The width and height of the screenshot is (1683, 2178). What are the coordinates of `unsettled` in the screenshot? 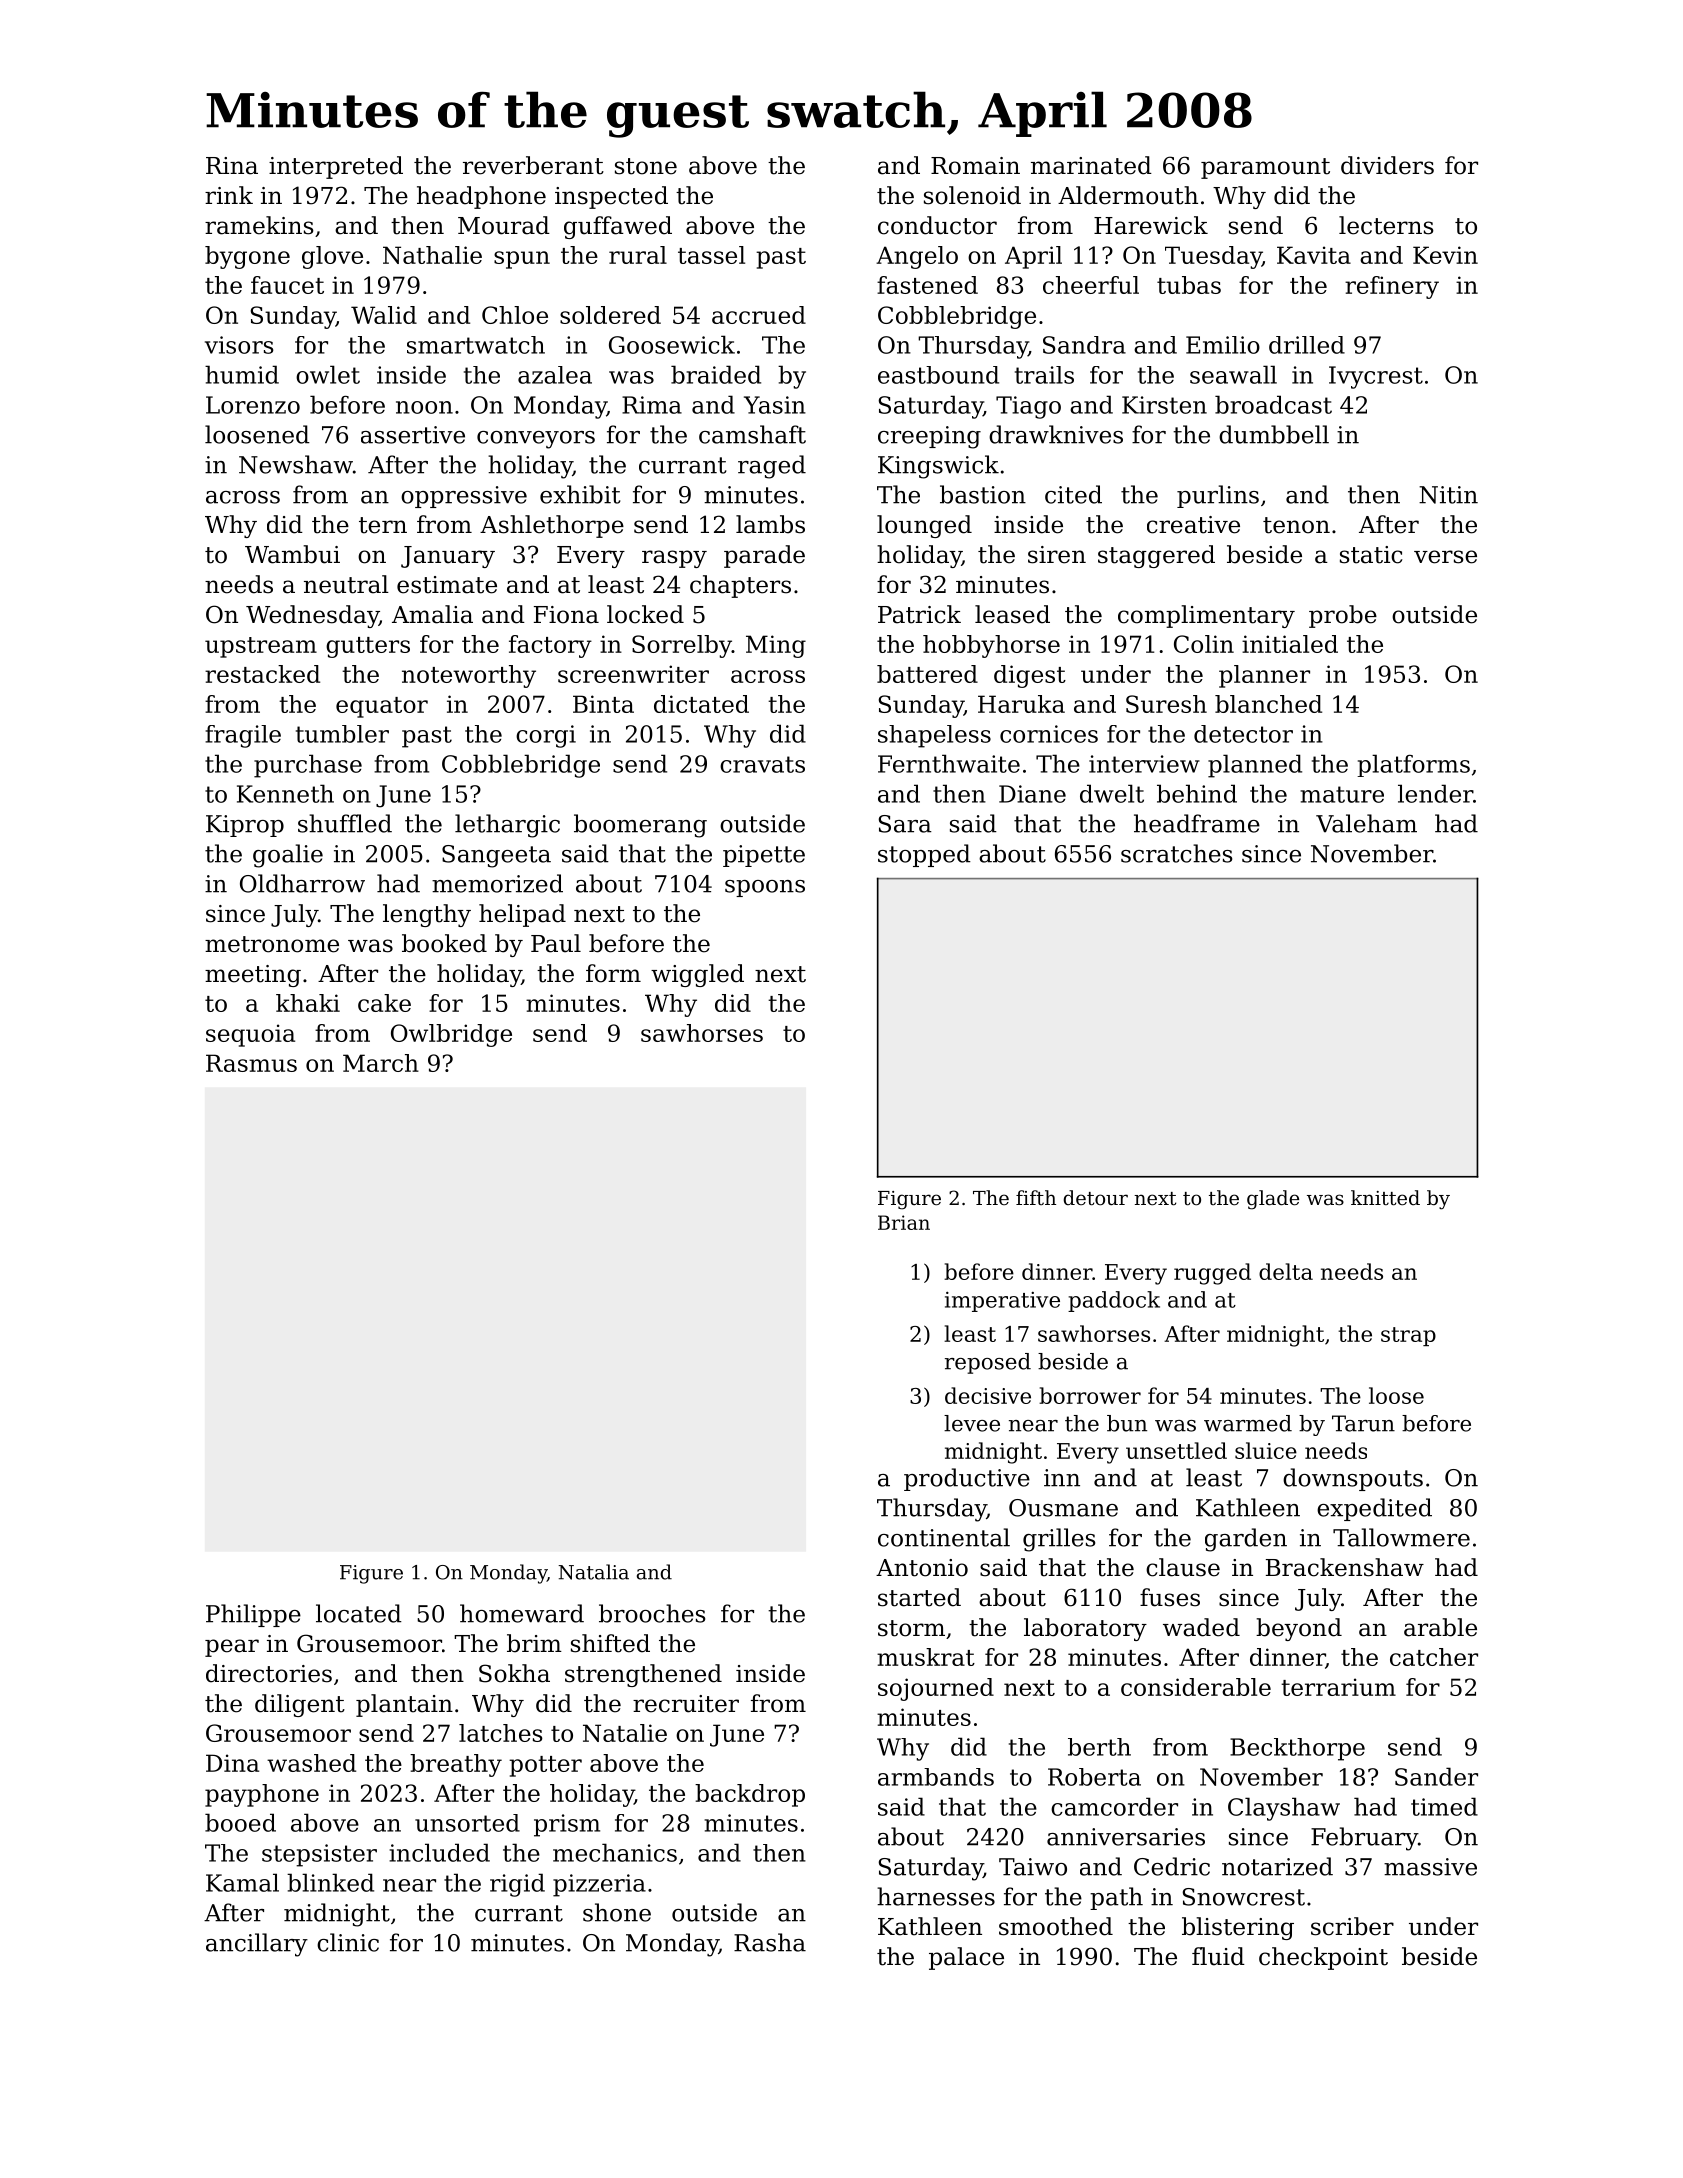 It's located at (1176, 1450).
